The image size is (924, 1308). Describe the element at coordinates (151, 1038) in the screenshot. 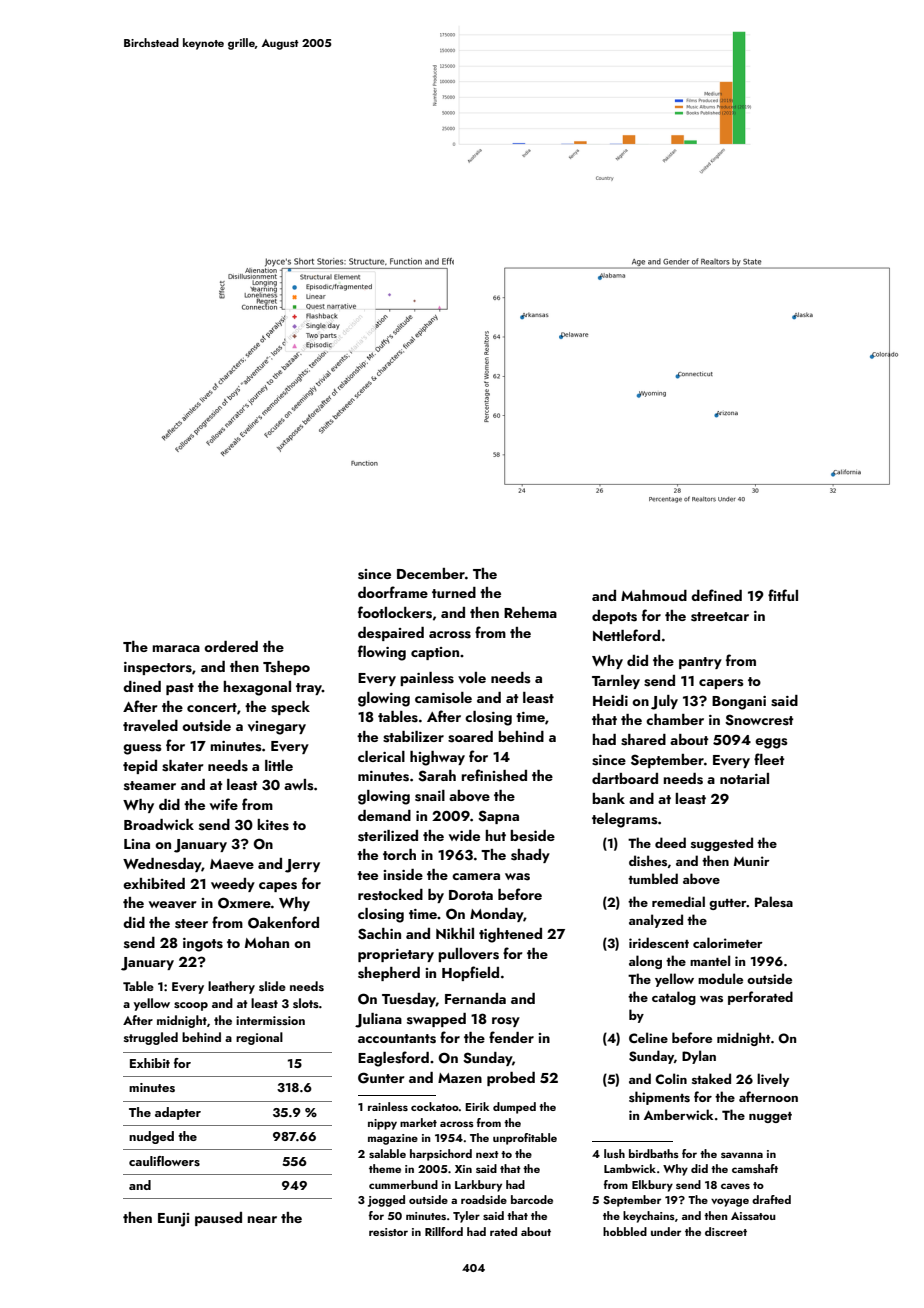

I see `struggled` at that location.
